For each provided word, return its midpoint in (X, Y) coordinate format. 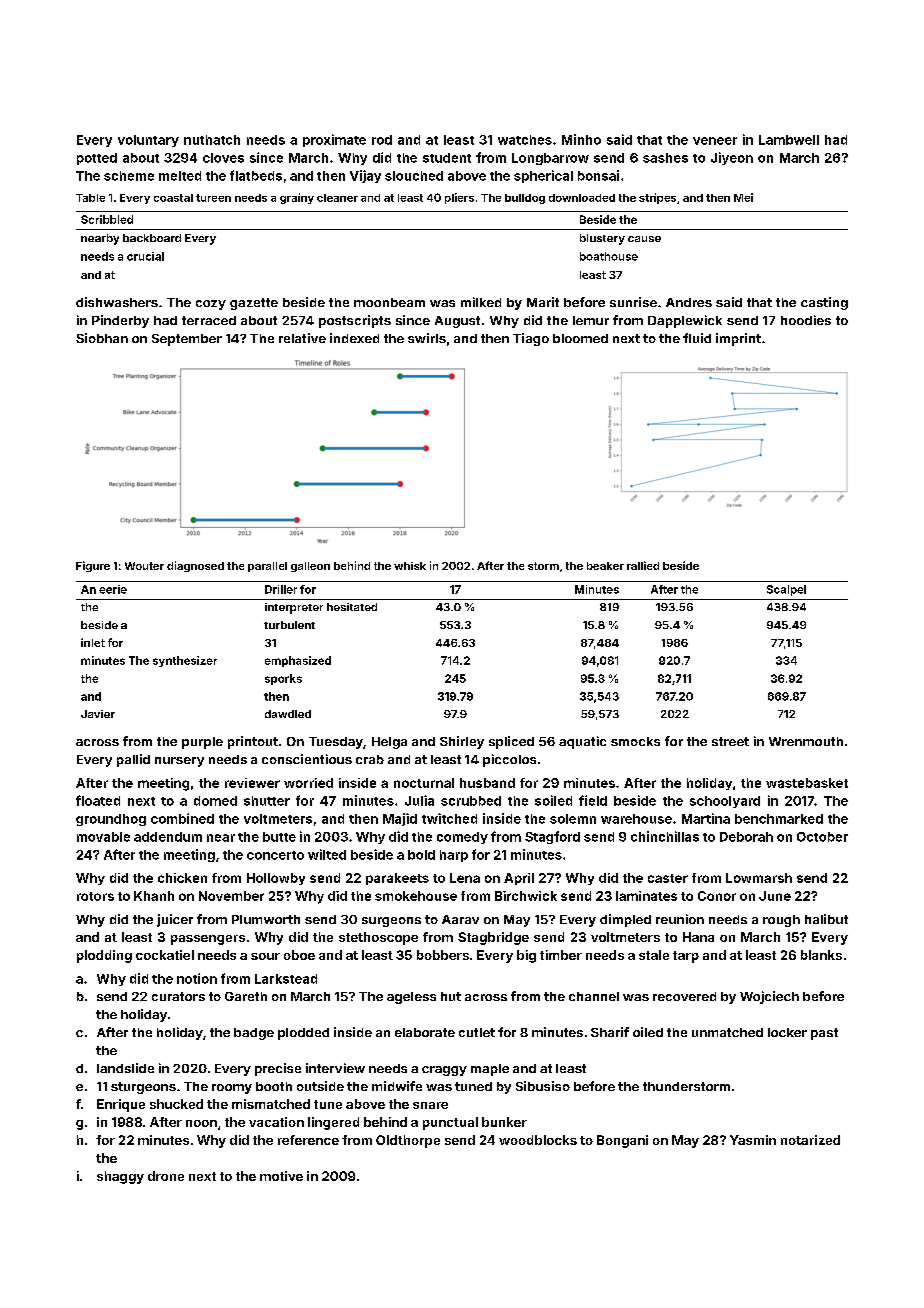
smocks (635, 741)
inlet (93, 642)
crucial (145, 256)
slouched (414, 176)
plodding (104, 956)
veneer (715, 141)
